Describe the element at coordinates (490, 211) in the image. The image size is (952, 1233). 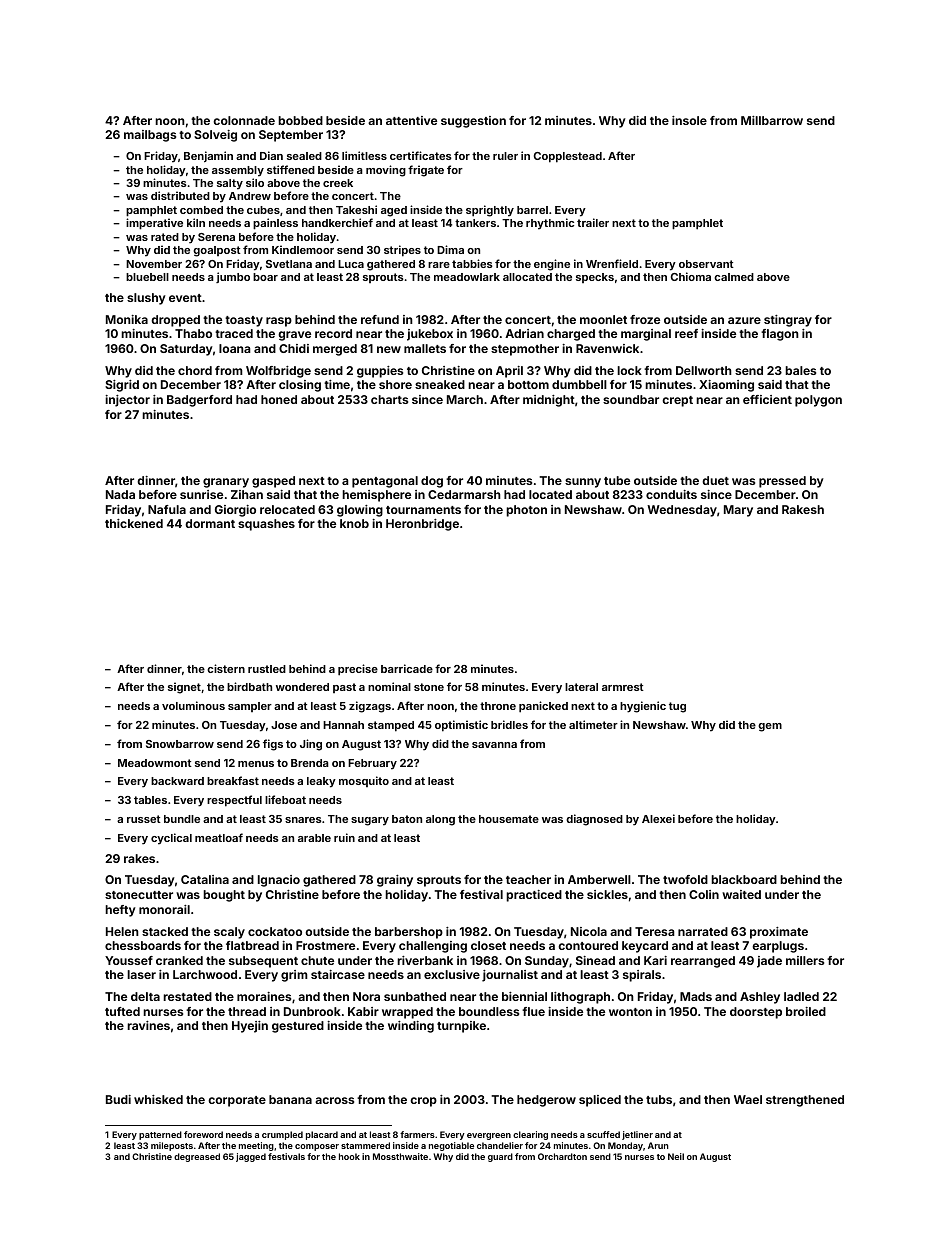
I see `sprightly` at that location.
